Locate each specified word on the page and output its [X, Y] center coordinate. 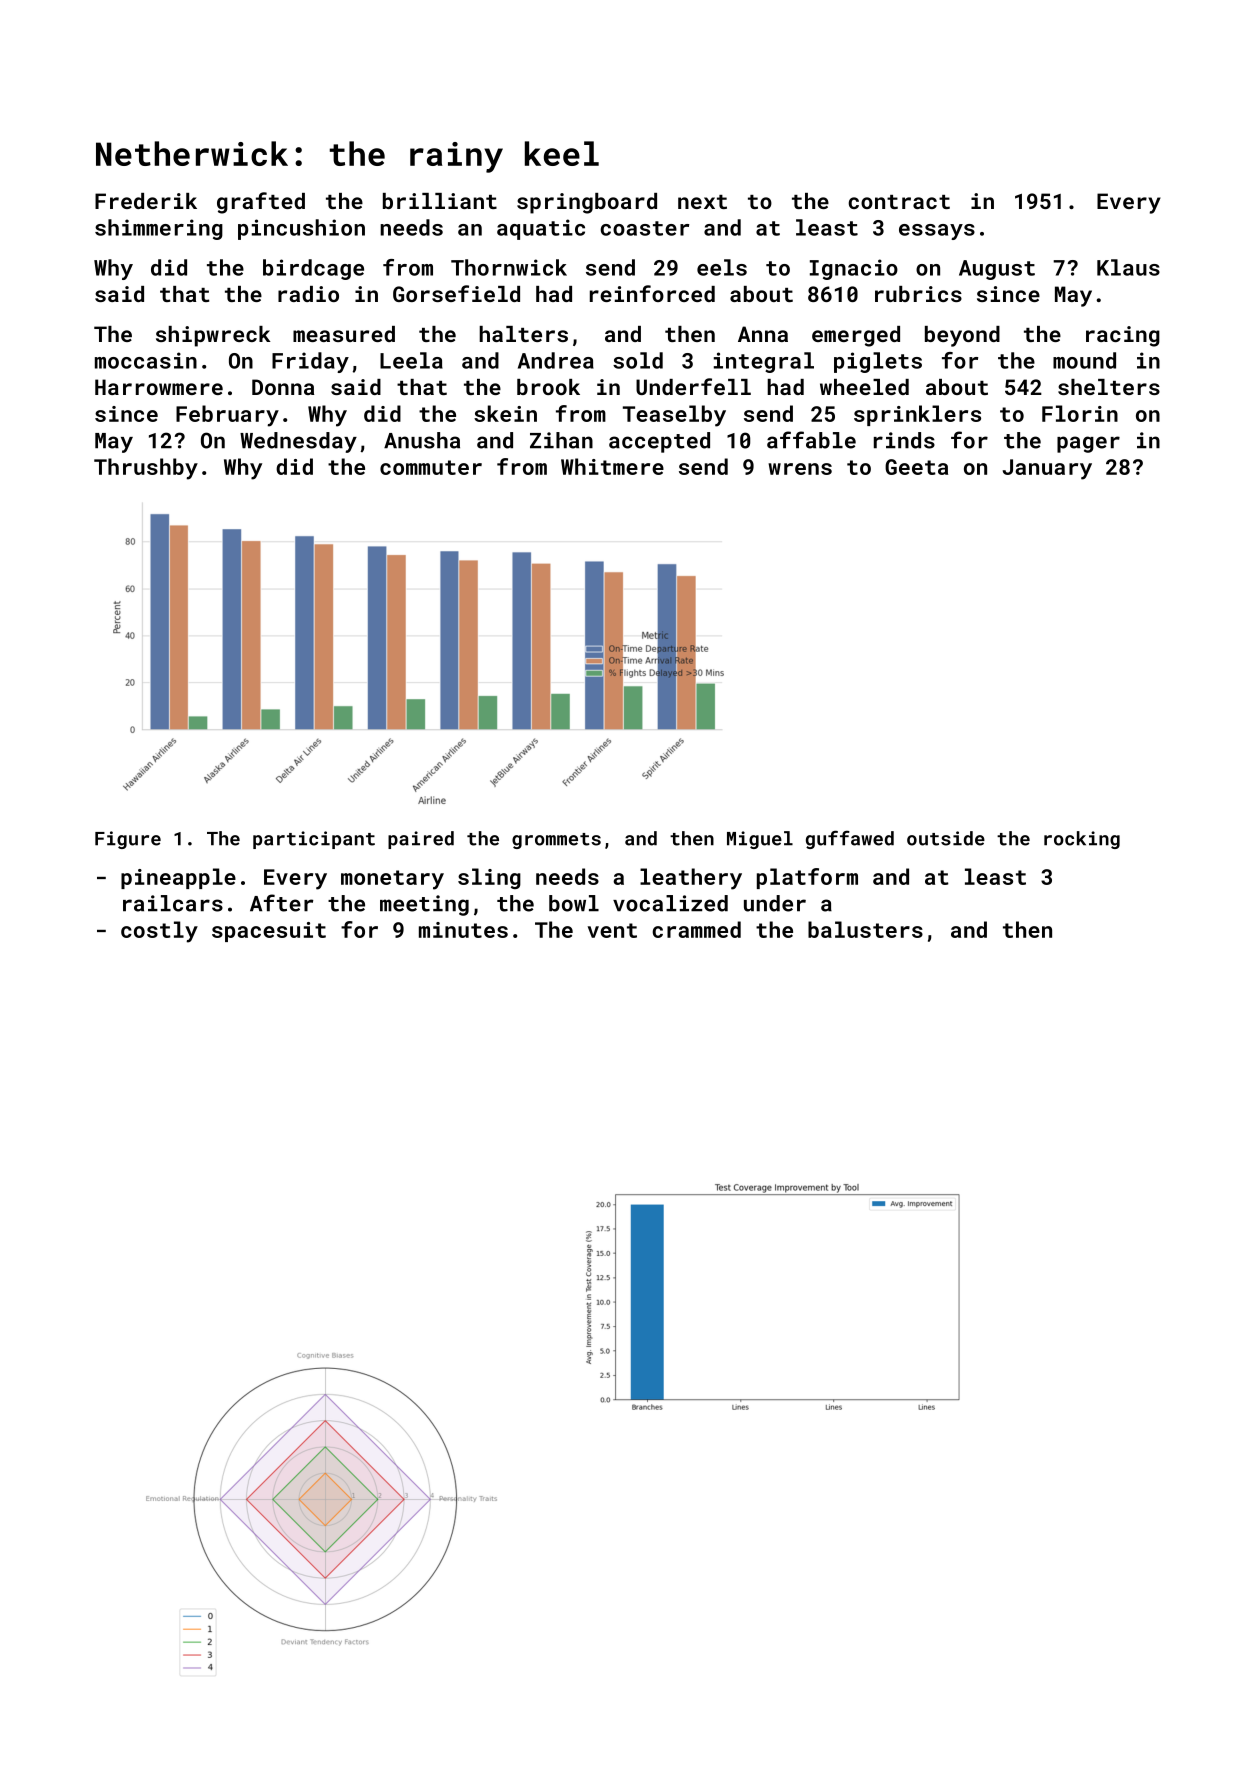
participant [314, 840]
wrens [800, 469]
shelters [1109, 387]
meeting [424, 905]
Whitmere [612, 466]
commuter [431, 467]
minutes [463, 930]
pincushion [301, 229]
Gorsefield [456, 293]
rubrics [918, 294]
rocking [1082, 840]
